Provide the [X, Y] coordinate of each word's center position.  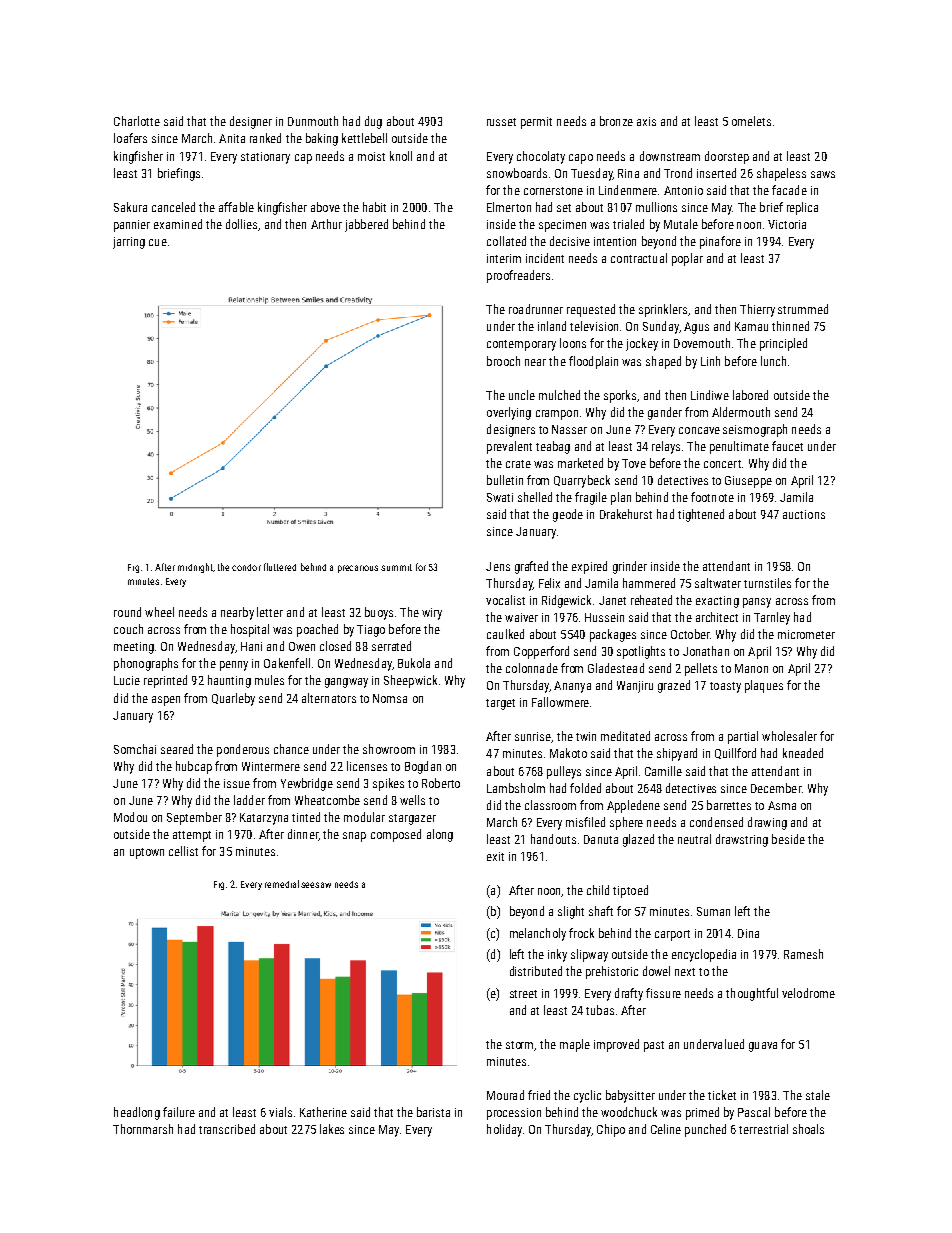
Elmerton [509, 207]
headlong [137, 1113]
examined [178, 224]
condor [246, 567]
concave [699, 430]
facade [789, 190]
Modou [130, 817]
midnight [195, 568]
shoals [808, 1129]
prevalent [509, 447]
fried [539, 1095]
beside [788, 839]
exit [495, 856]
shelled [535, 497]
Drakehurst [626, 514]
